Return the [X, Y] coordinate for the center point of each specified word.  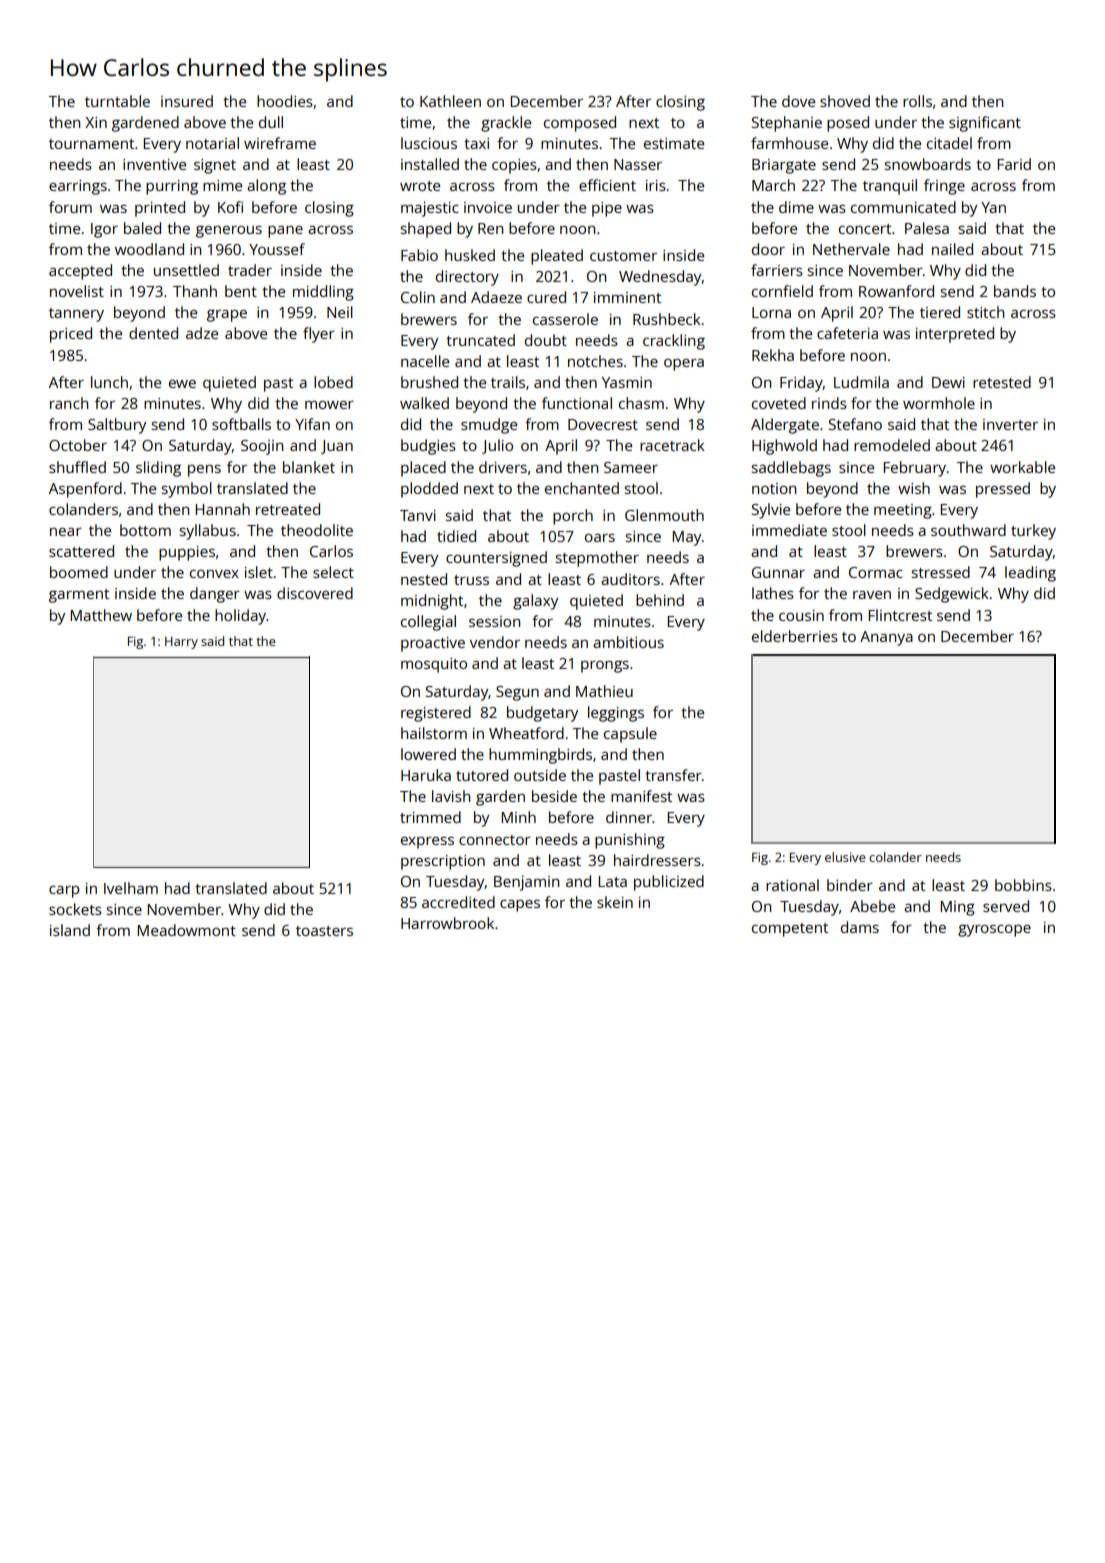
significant [985, 124]
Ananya [886, 638]
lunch [109, 382]
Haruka [426, 775]
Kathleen [450, 101]
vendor [495, 642]
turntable [117, 101]
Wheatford [526, 733]
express [427, 843]
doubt [546, 340]
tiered [940, 312]
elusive [845, 857]
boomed [79, 572]
